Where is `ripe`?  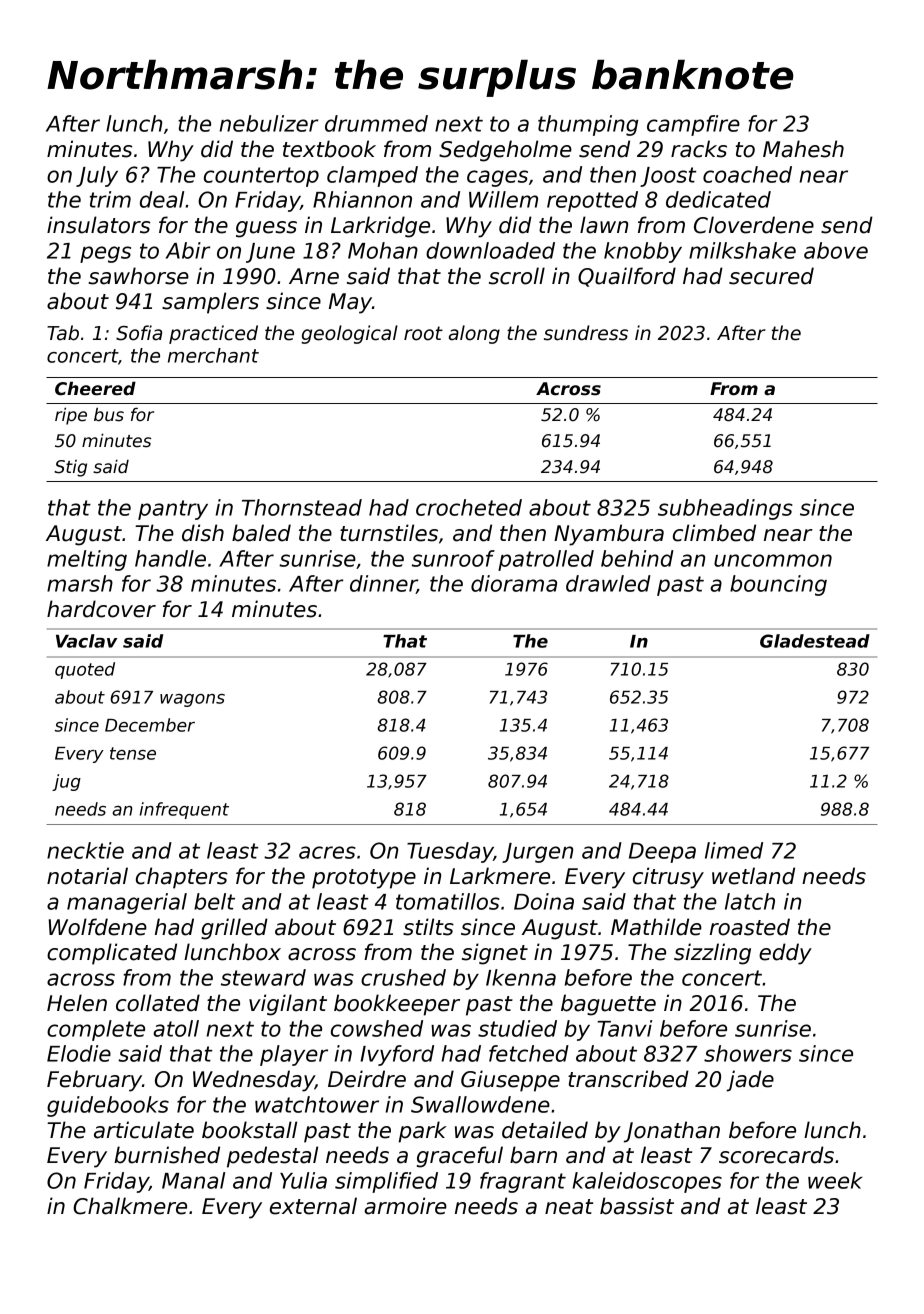 ripe is located at coordinates (71, 416).
